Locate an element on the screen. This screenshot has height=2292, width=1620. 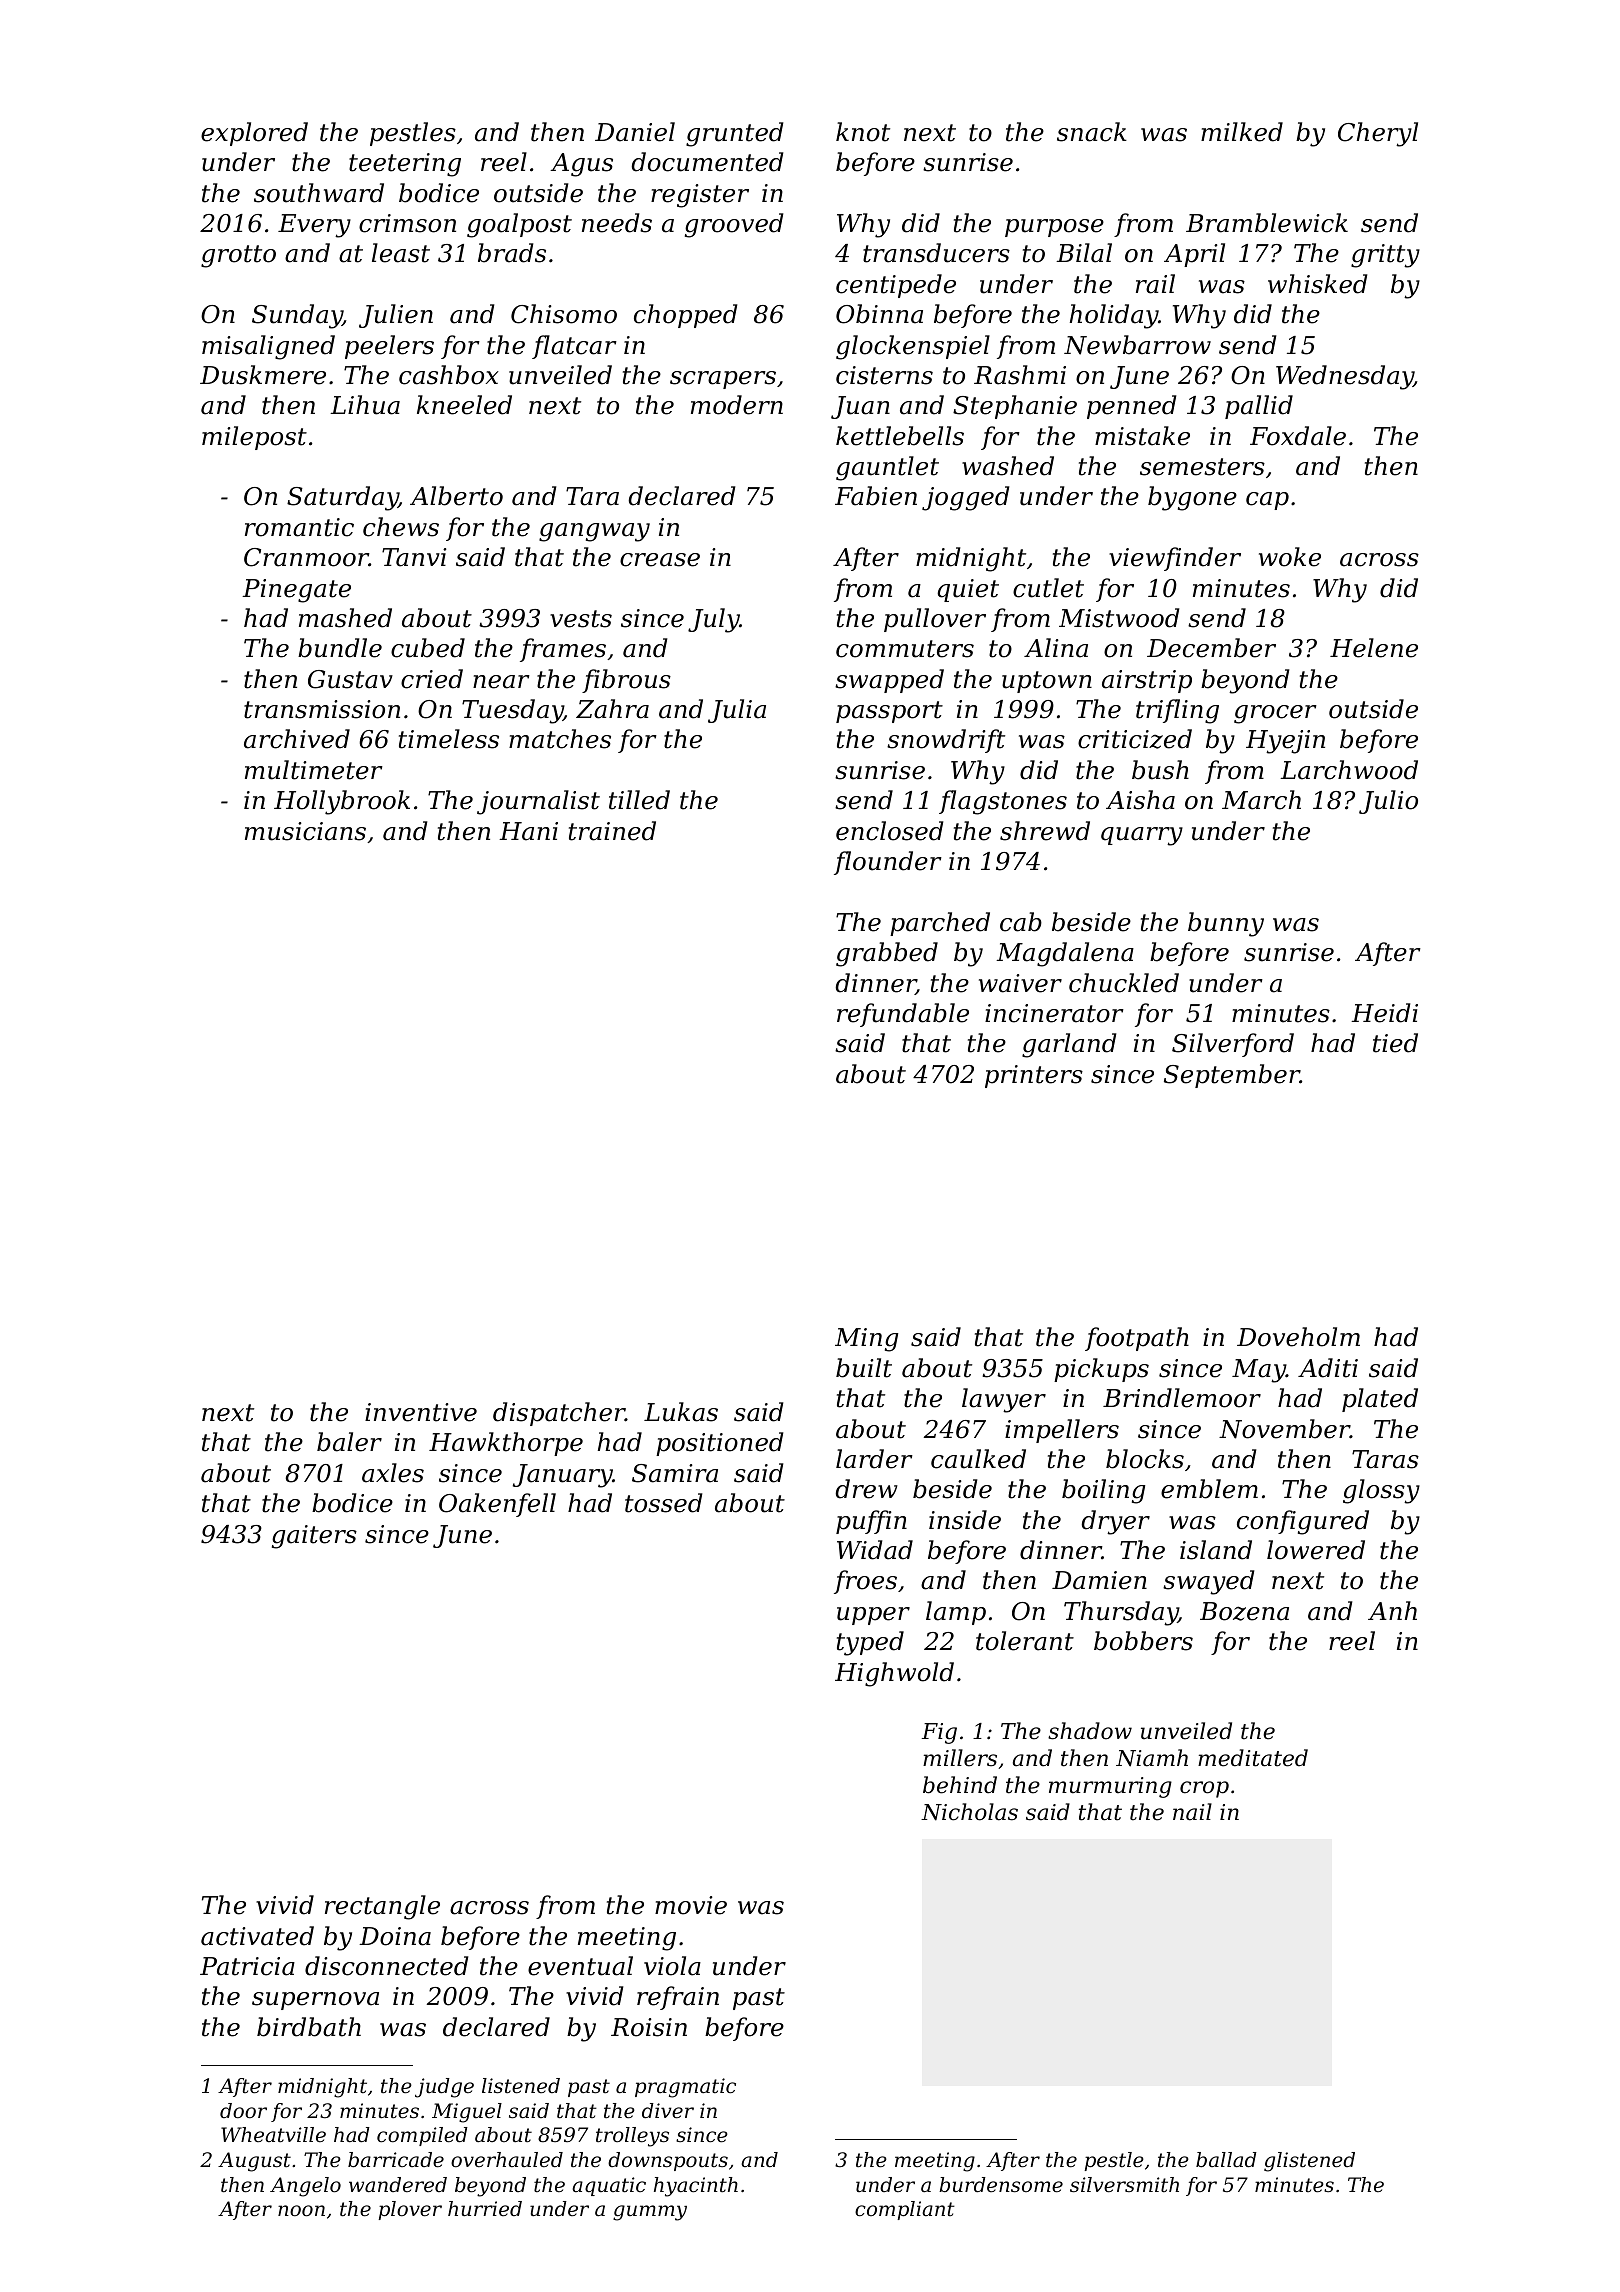
penned is located at coordinates (1131, 407).
